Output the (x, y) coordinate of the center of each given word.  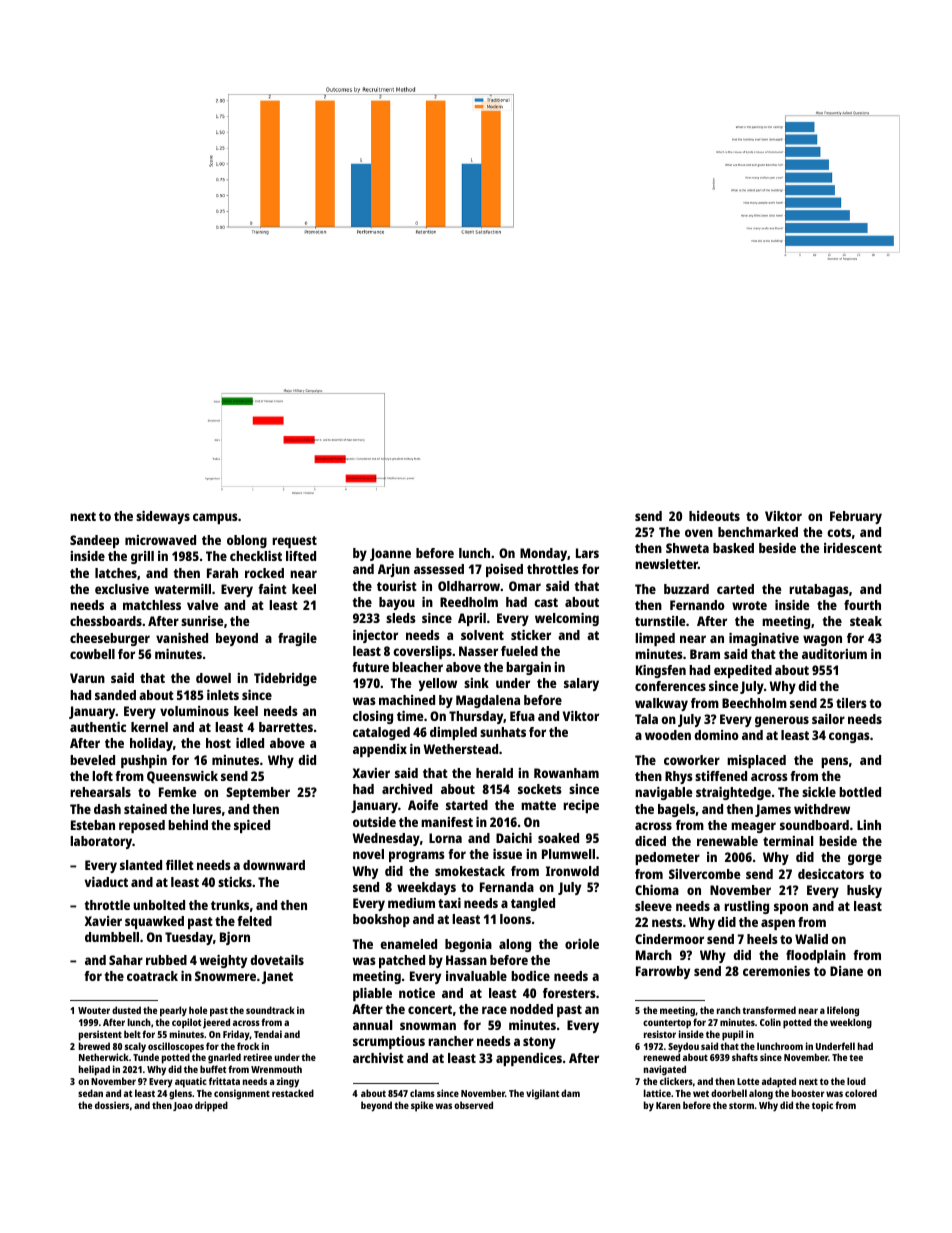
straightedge (733, 793)
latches (116, 573)
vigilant (542, 1094)
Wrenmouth (276, 1069)
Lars (587, 553)
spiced (252, 826)
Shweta (687, 548)
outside (374, 822)
